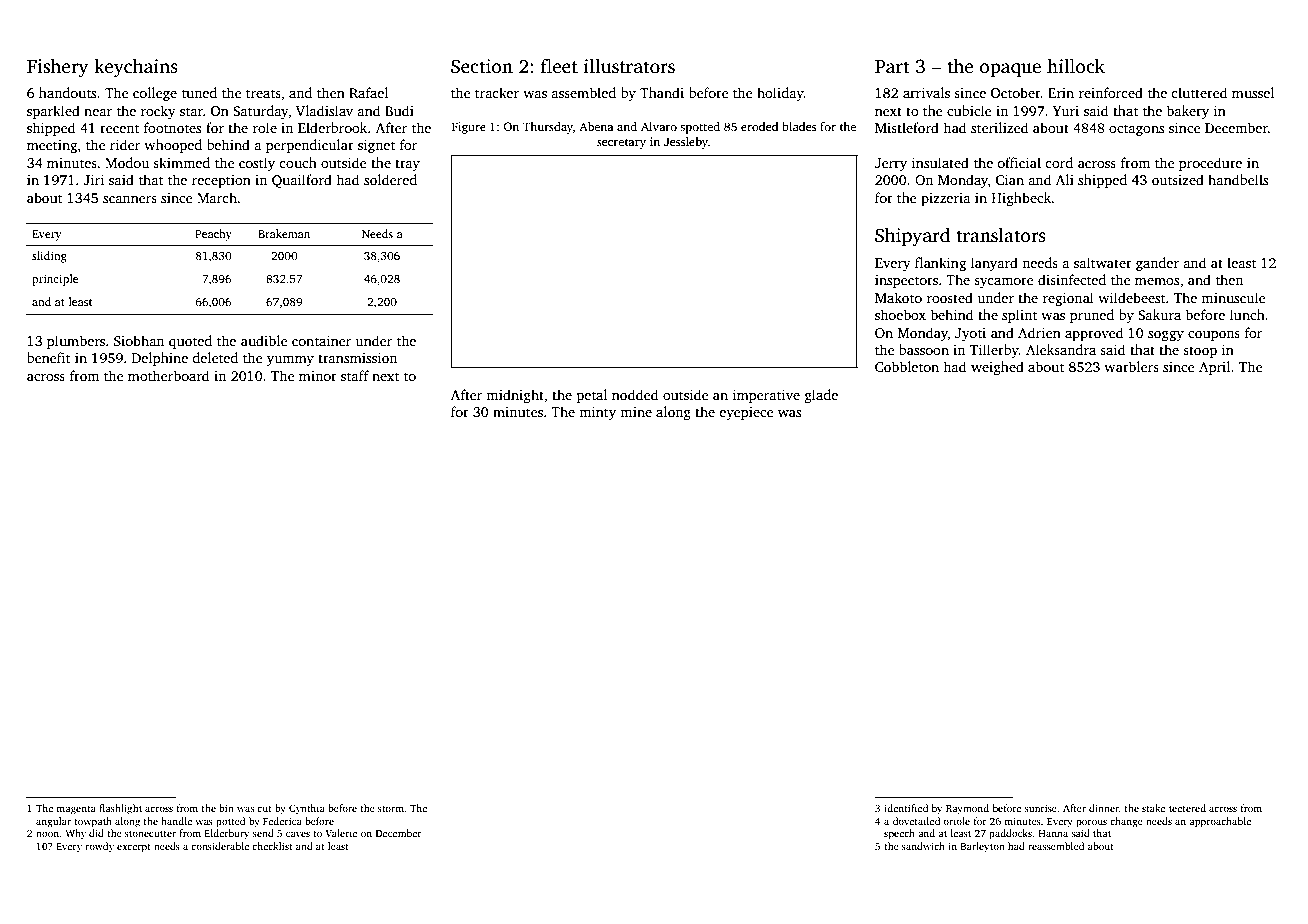 Image resolution: width=1308 pixels, height=924 pixels. Describe the element at coordinates (391, 809) in the screenshot. I see `storm` at that location.
